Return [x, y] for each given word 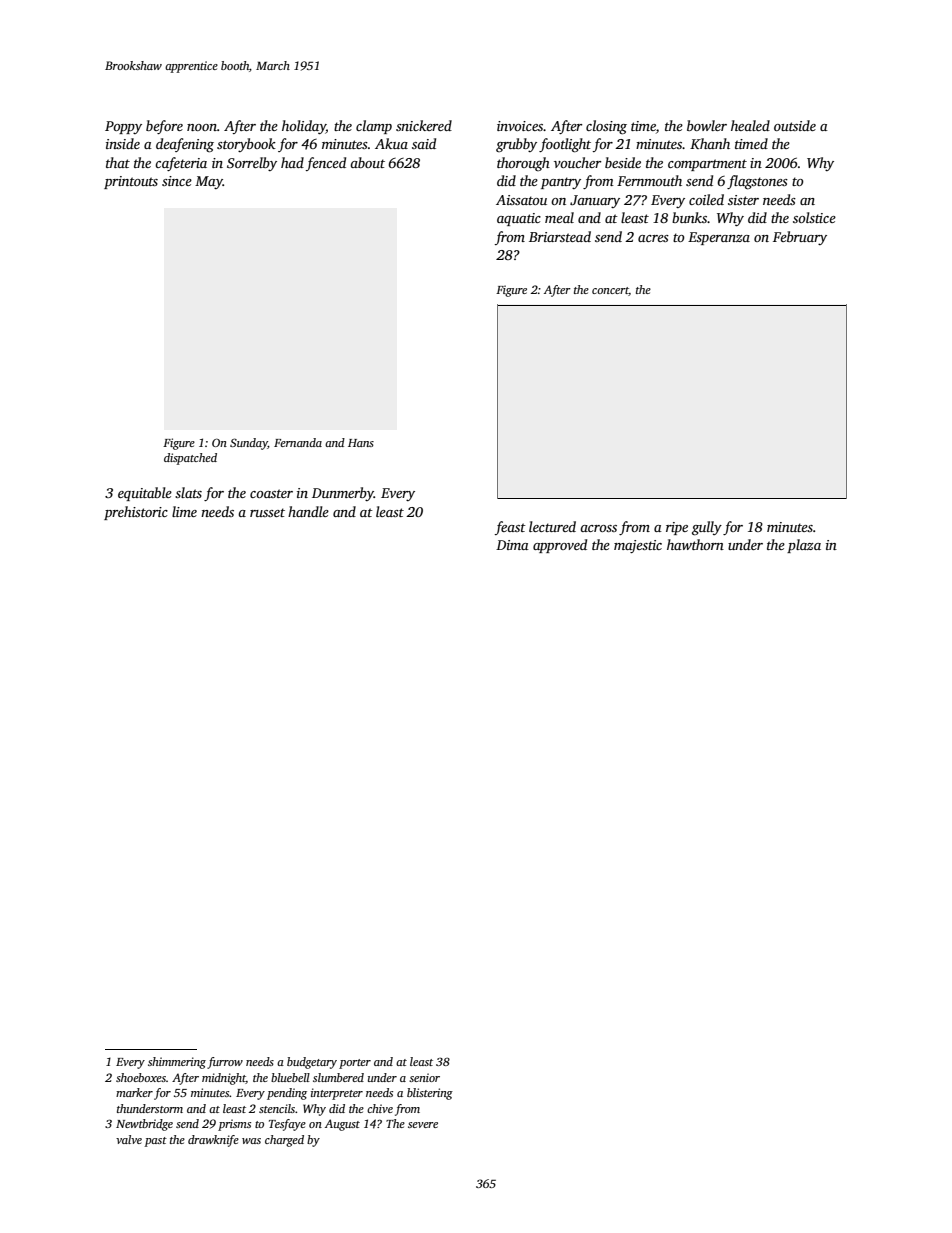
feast [510, 528]
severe [423, 1125]
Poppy [123, 127]
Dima [512, 545]
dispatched [190, 459]
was [251, 1141]
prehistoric [136, 513]
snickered [424, 125]
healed [750, 125]
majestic [638, 546]
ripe [677, 528]
